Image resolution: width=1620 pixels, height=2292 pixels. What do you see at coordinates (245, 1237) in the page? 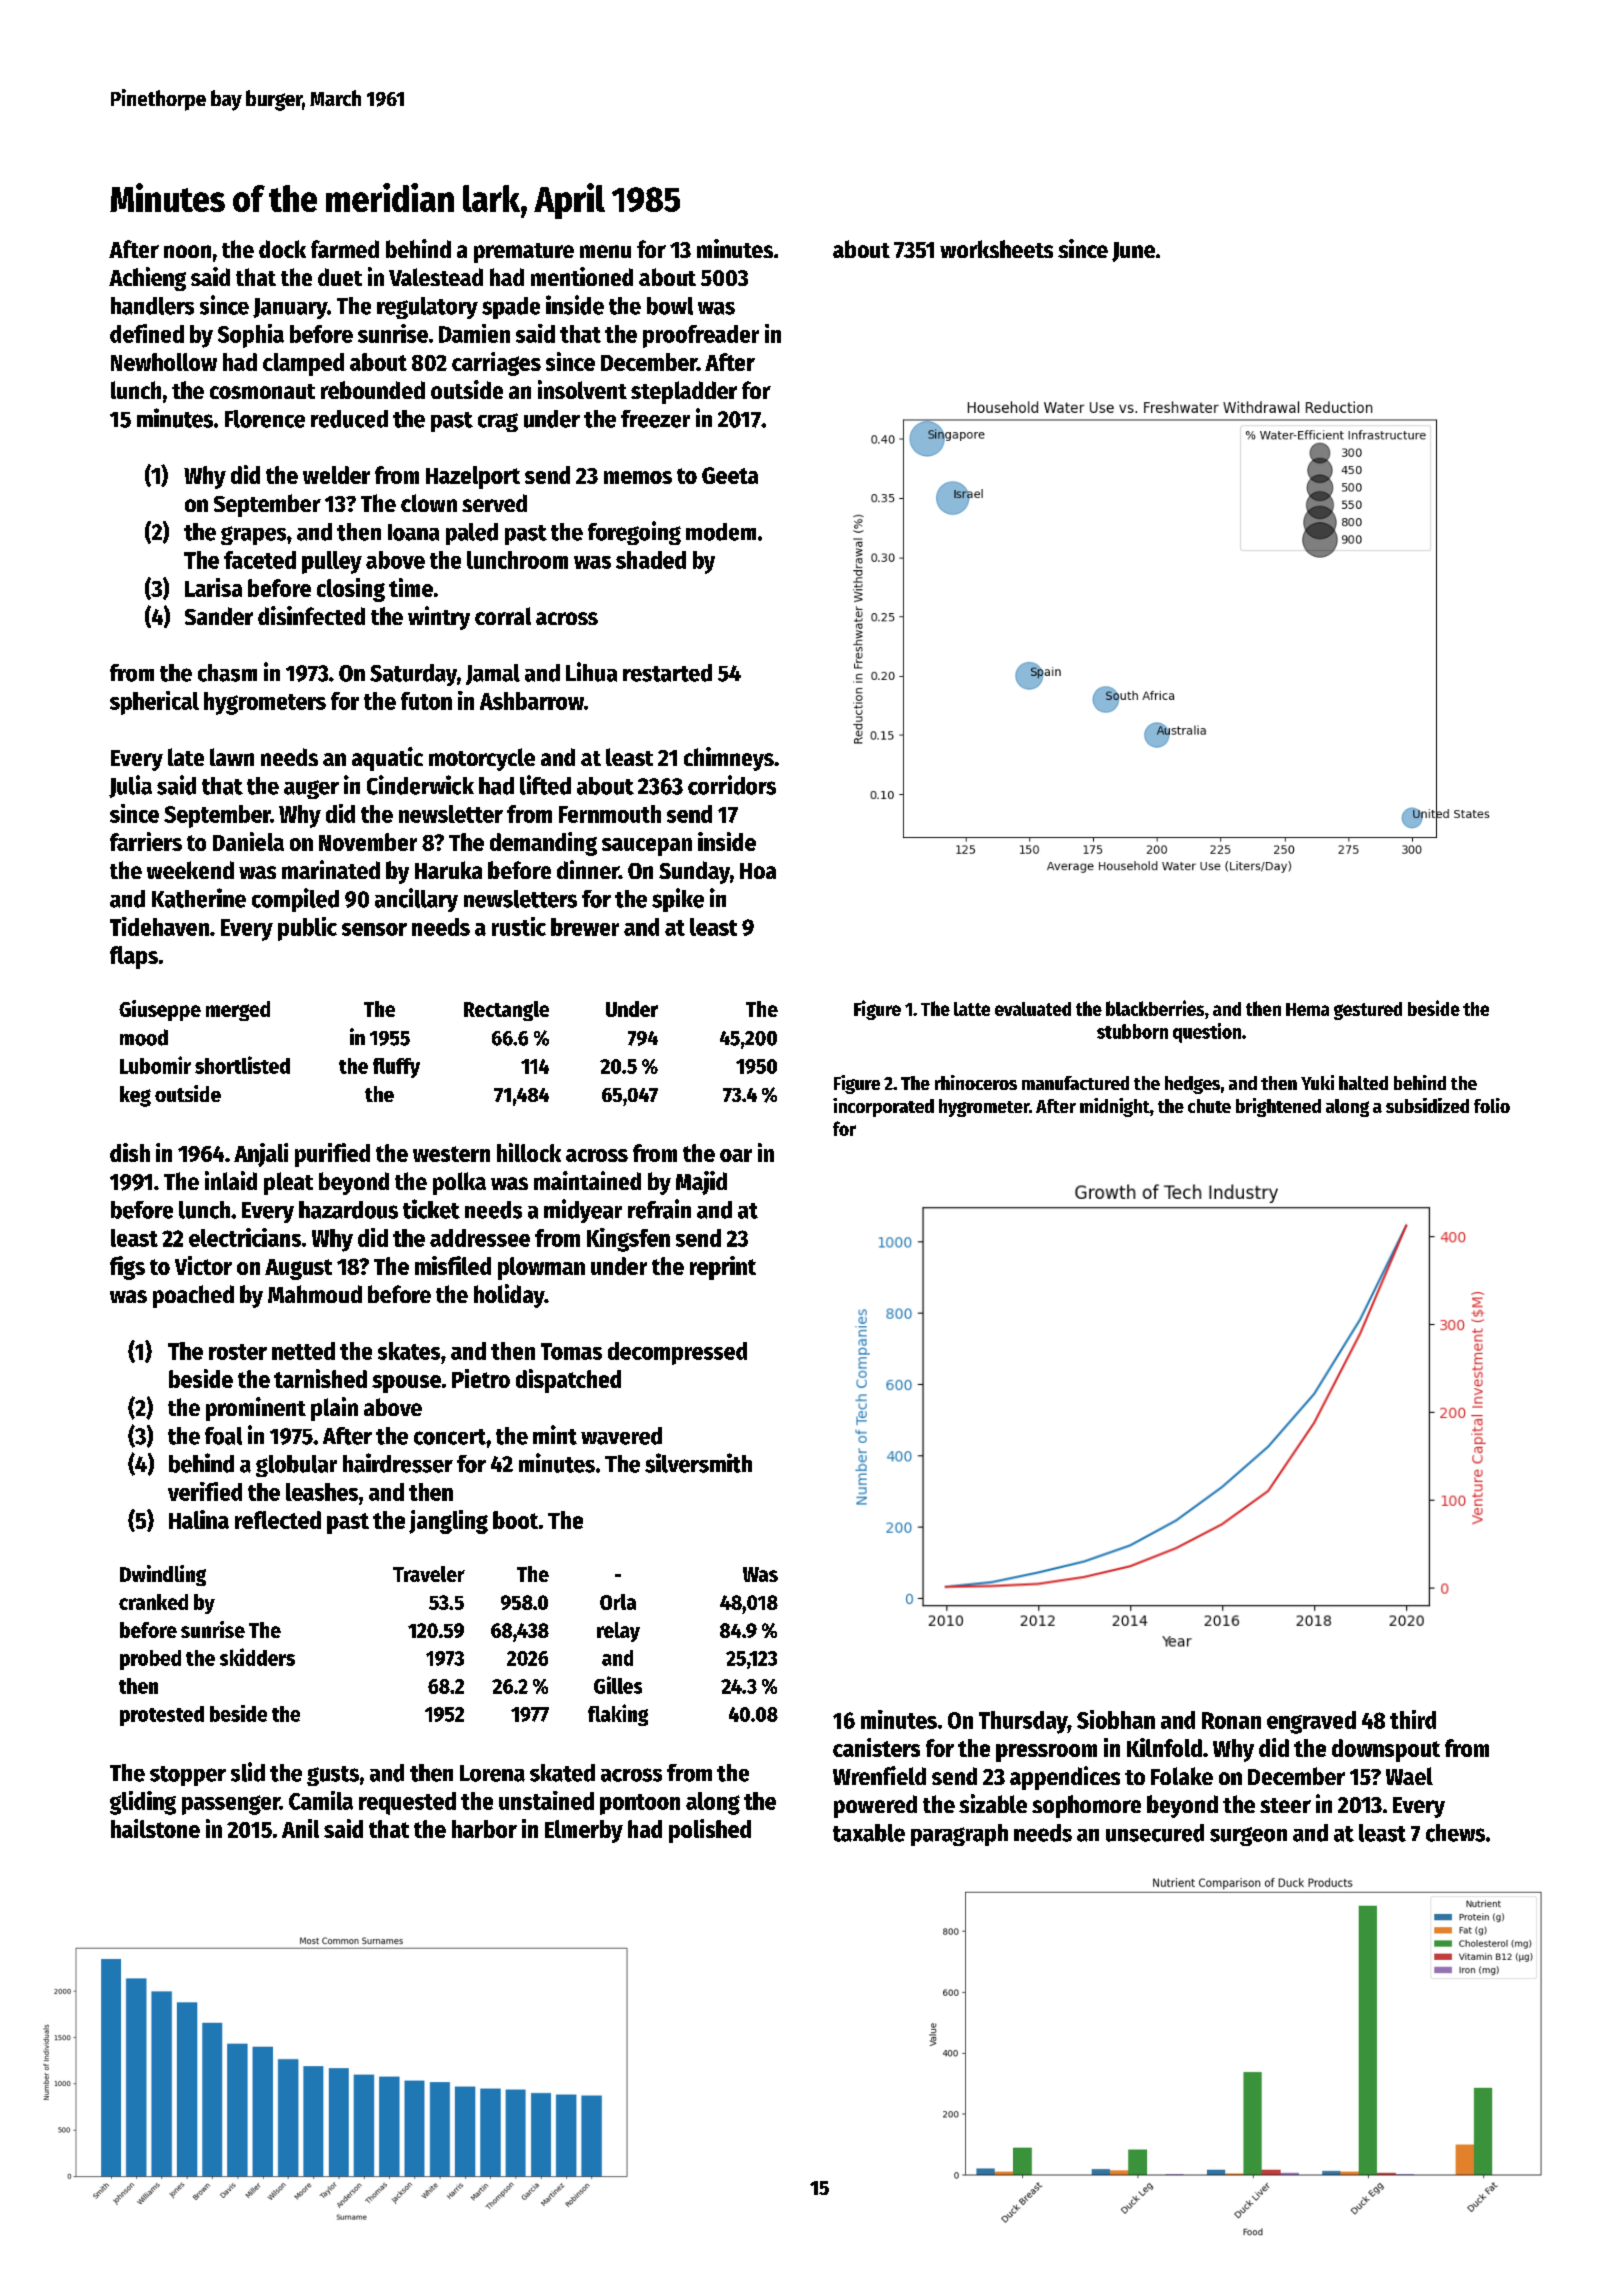
I see `electricians` at bounding box center [245, 1237].
